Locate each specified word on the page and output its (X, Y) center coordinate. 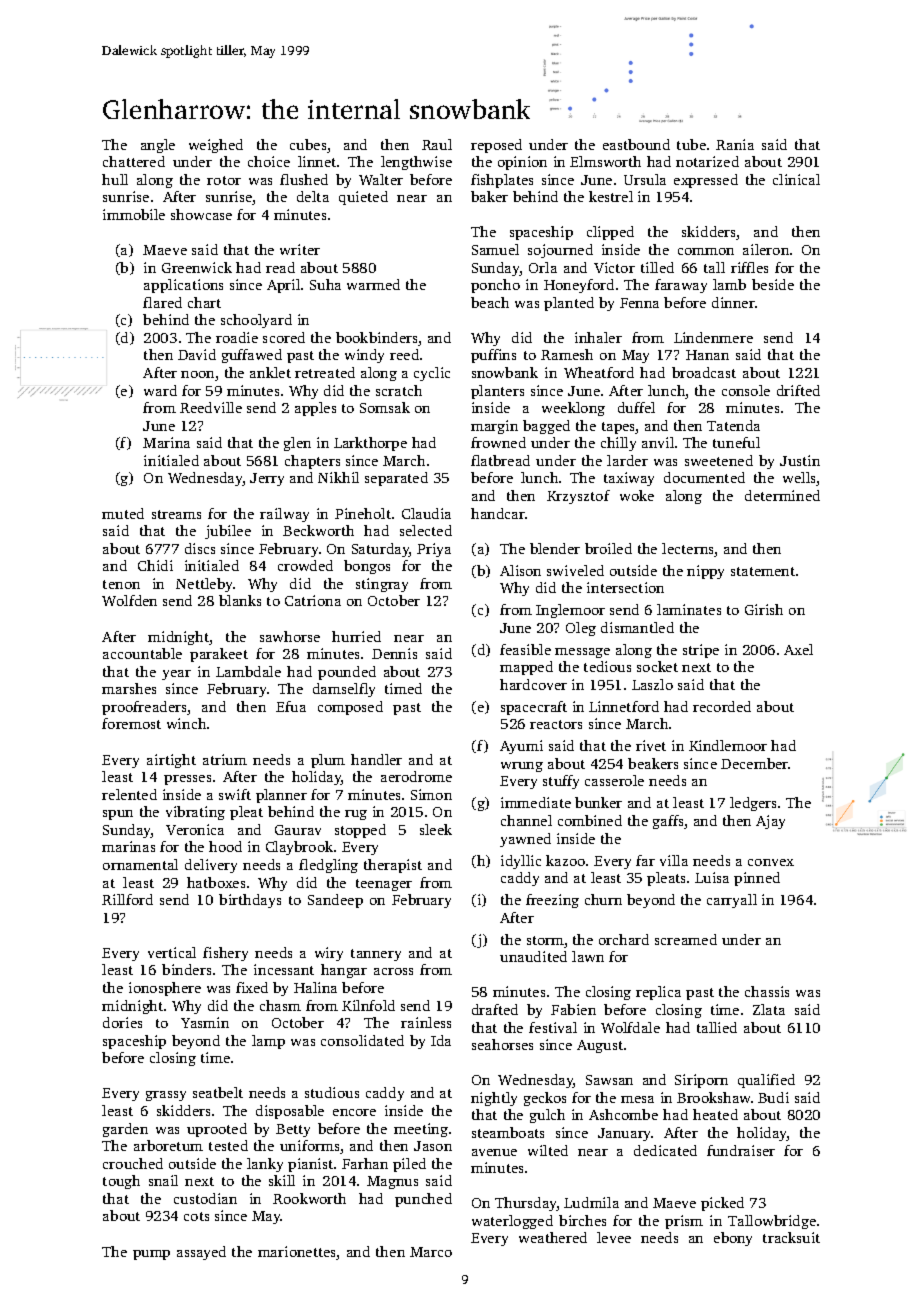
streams (176, 514)
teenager (384, 885)
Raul (437, 144)
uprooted (217, 1130)
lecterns (688, 550)
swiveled (575, 570)
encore (354, 1112)
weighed (216, 146)
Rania (735, 144)
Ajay (770, 822)
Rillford (127, 899)
